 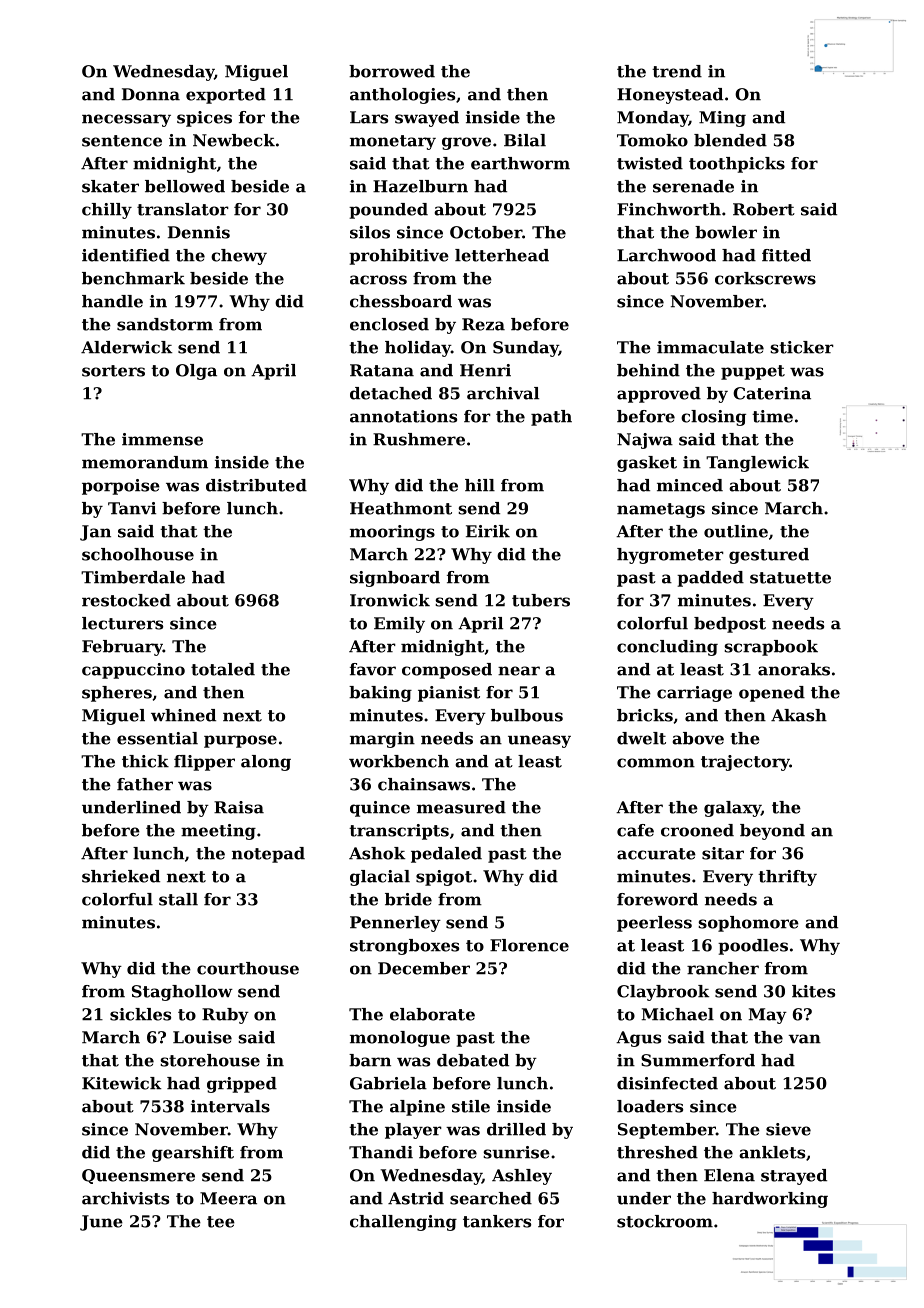 I want to click on chessboard, so click(x=401, y=301).
